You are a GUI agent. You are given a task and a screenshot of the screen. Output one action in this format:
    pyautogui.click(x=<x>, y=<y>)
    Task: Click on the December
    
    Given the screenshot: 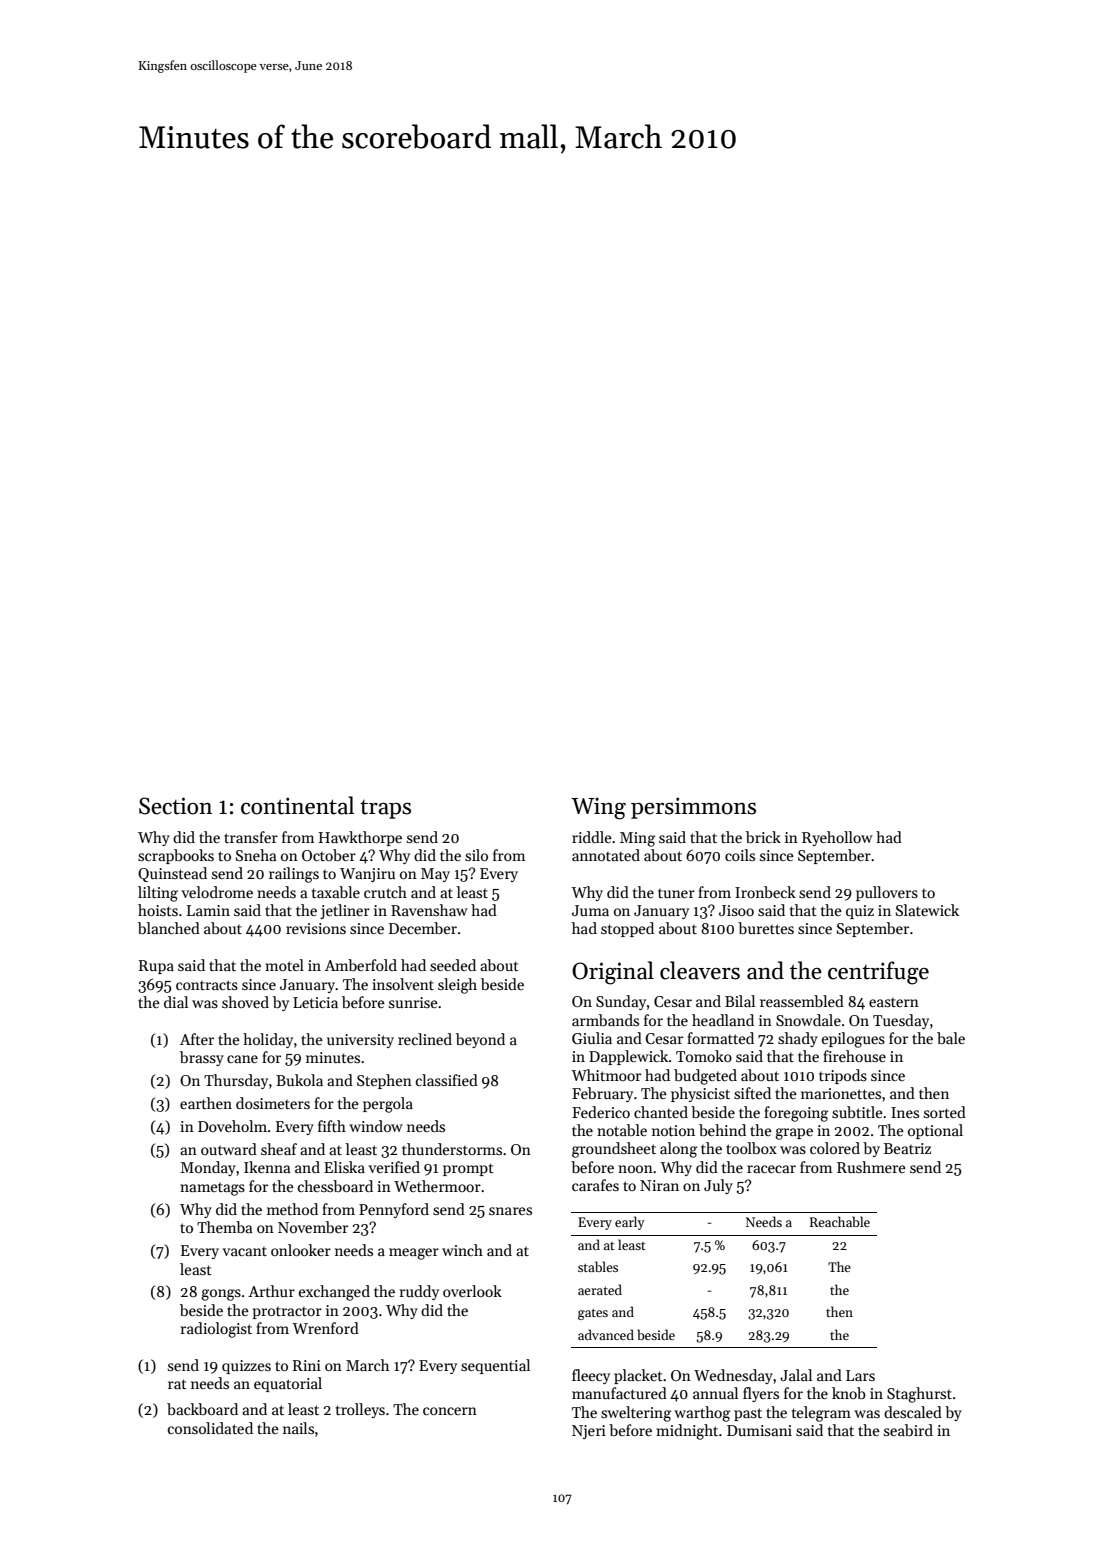 What is the action you would take?
    pyautogui.click(x=423, y=928)
